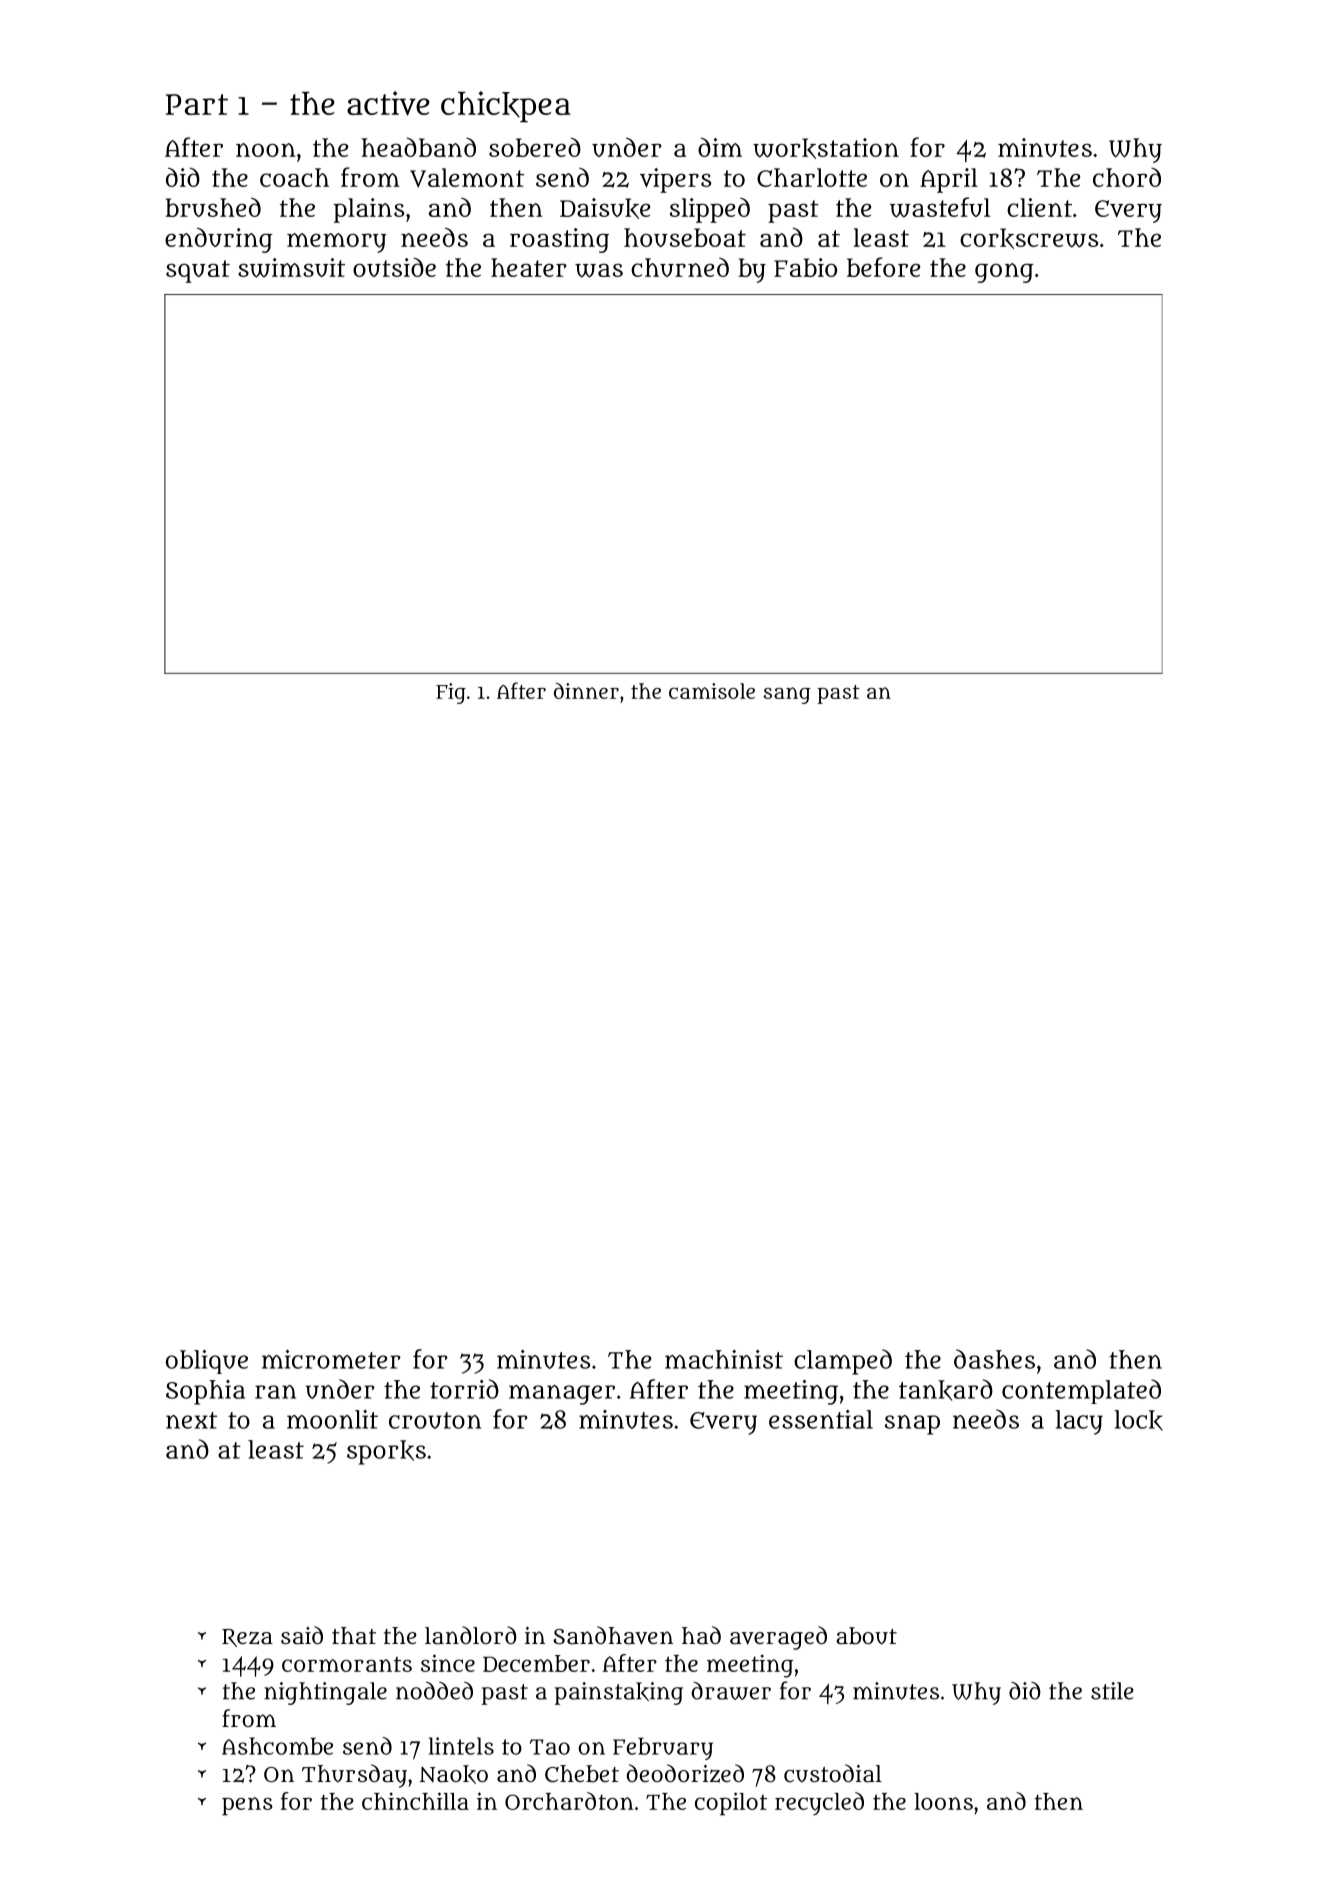 The width and height of the screenshot is (1327, 1877). I want to click on torrid, so click(464, 1389).
